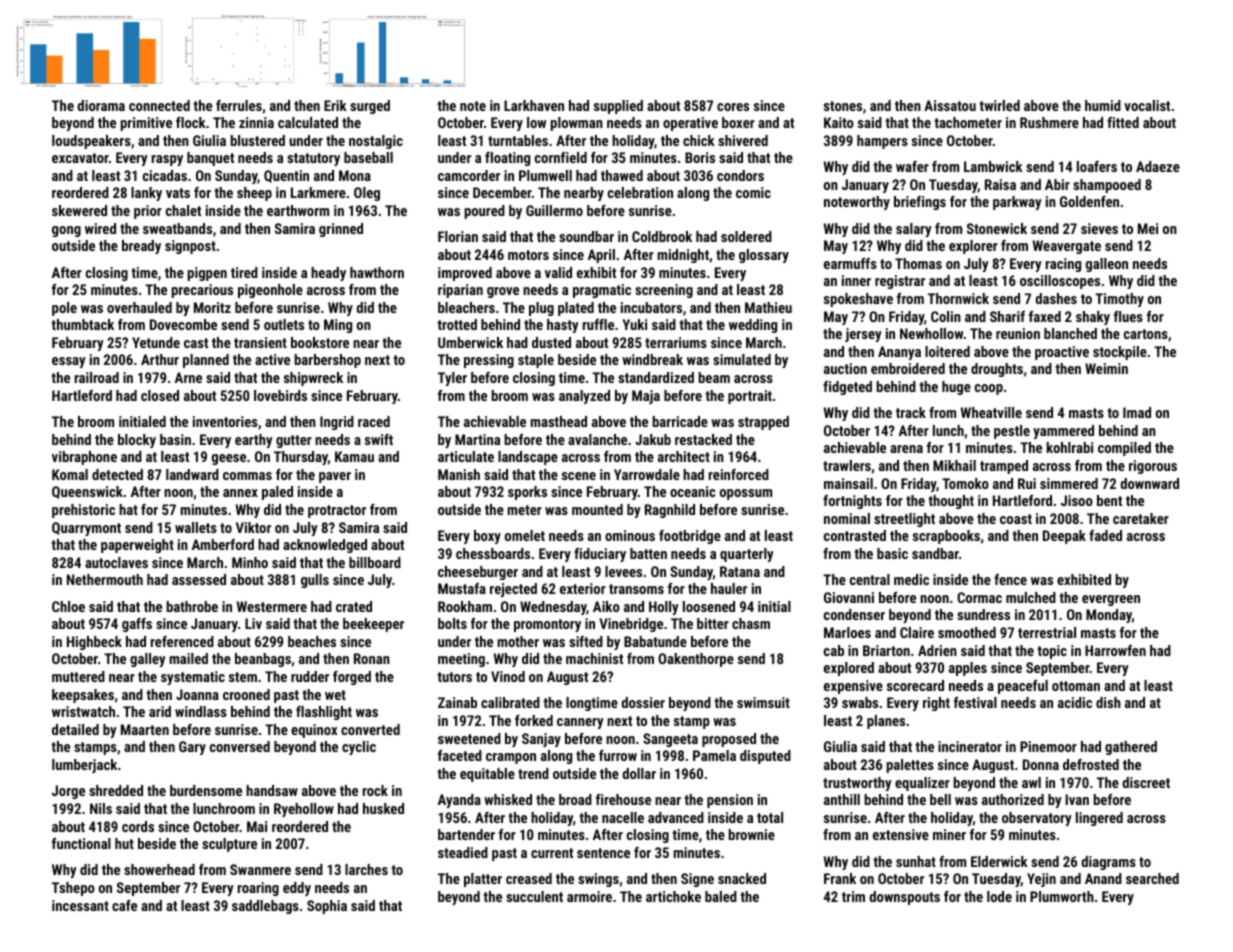 The width and height of the screenshot is (1233, 952). Describe the element at coordinates (527, 493) in the screenshot. I see `sporks` at that location.
